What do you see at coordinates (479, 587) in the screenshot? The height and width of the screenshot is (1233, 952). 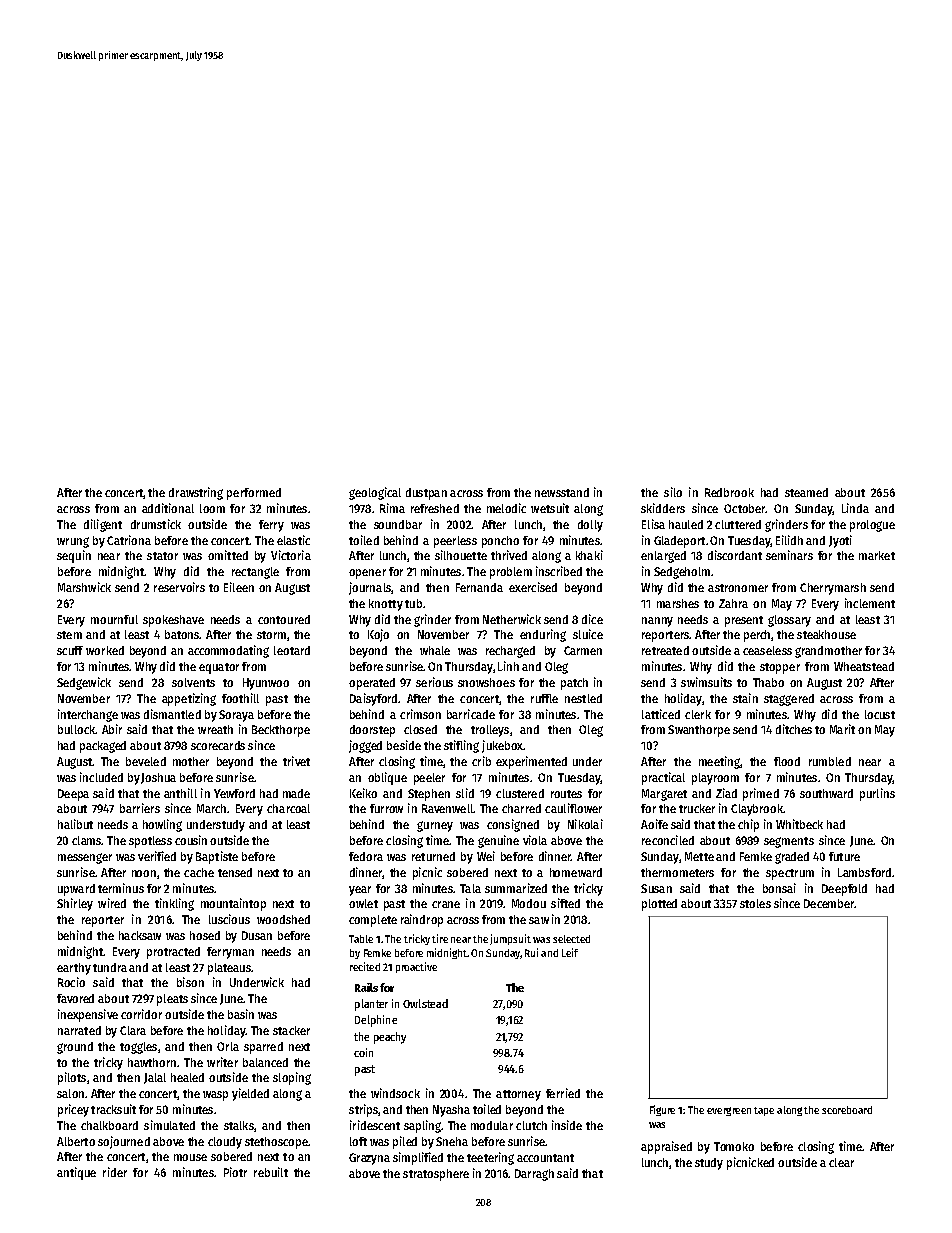 I see `Fernanda` at bounding box center [479, 587].
